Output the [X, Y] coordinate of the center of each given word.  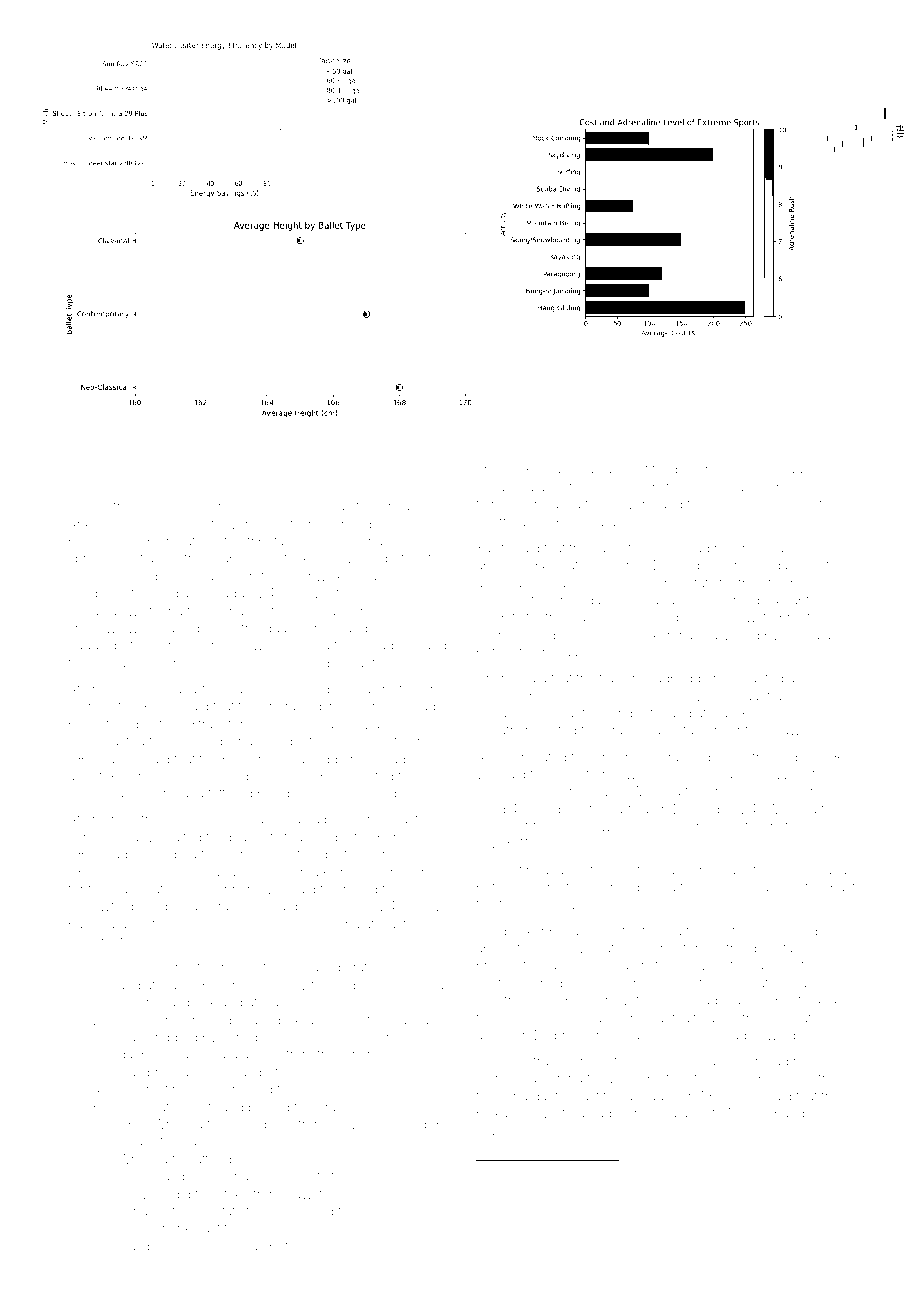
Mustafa [807, 634]
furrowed [382, 506]
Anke [83, 524]
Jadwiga [792, 1062]
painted [169, 1247]
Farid [236, 1037]
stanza [409, 1021]
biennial [350, 689]
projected [96, 725]
